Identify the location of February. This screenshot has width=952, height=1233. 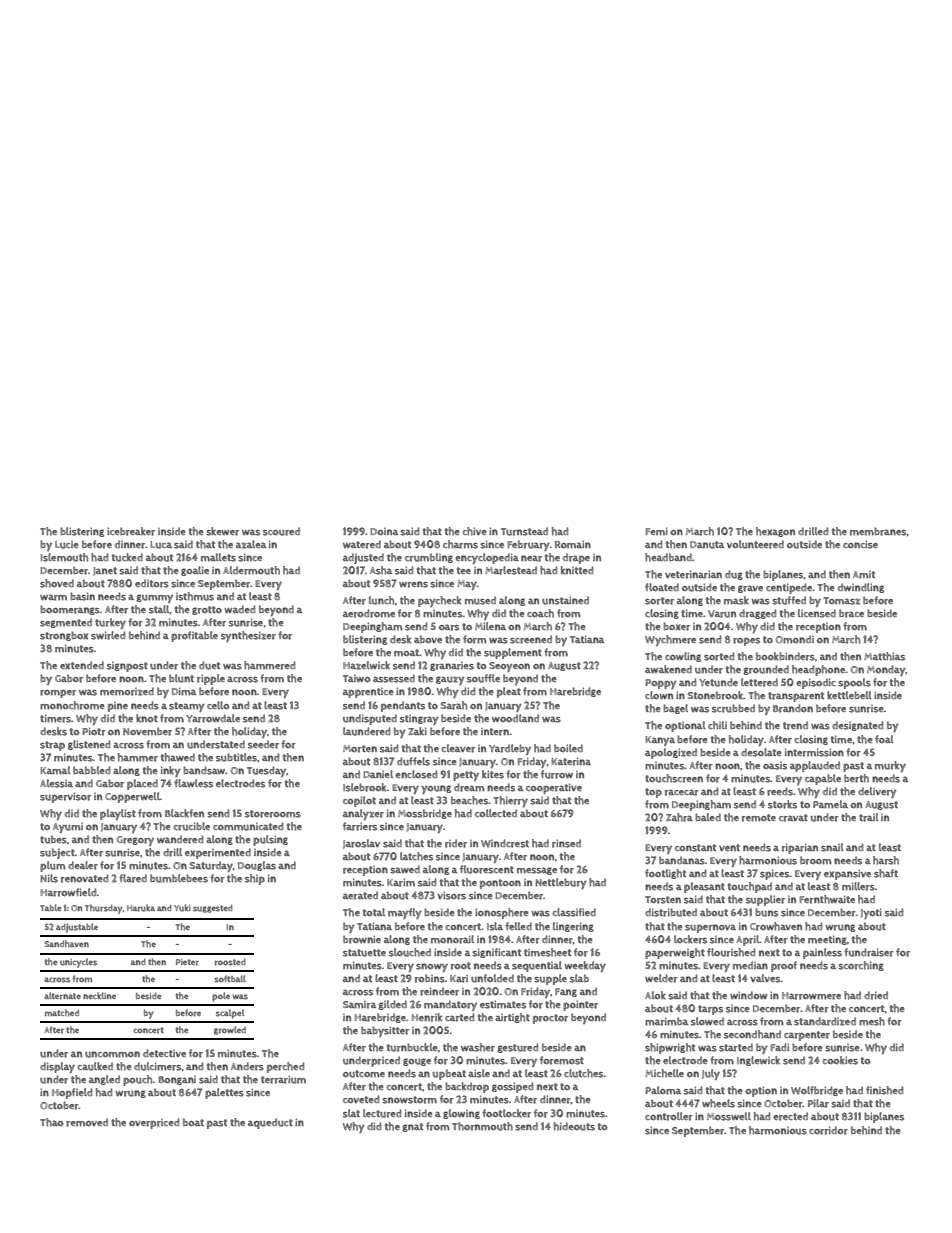
(529, 545).
